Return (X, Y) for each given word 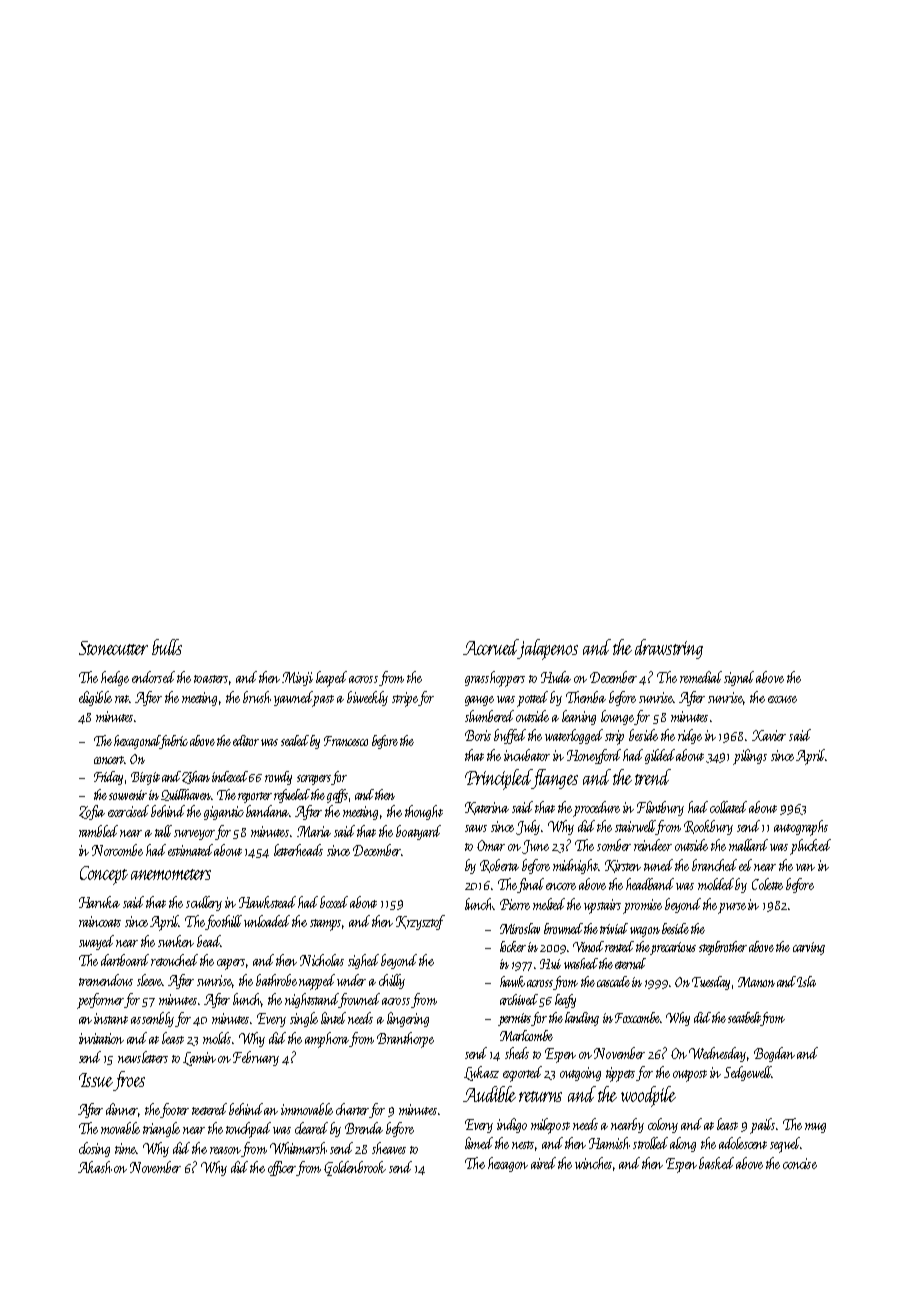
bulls (167, 647)
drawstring (669, 649)
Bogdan (774, 1054)
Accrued (491, 647)
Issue (96, 1080)
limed (479, 1143)
